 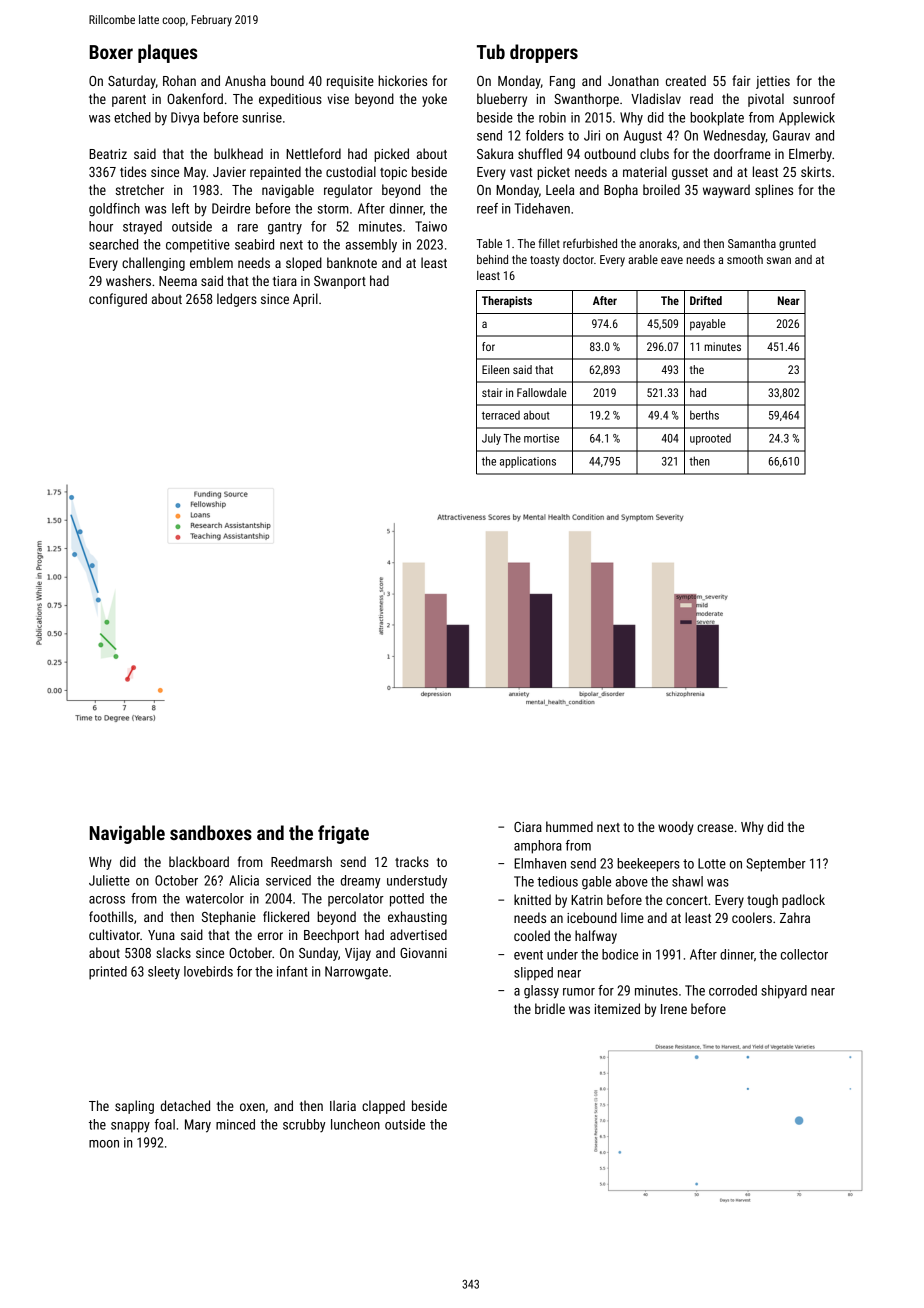 What do you see at coordinates (690, 174) in the screenshot?
I see `gusset` at bounding box center [690, 174].
